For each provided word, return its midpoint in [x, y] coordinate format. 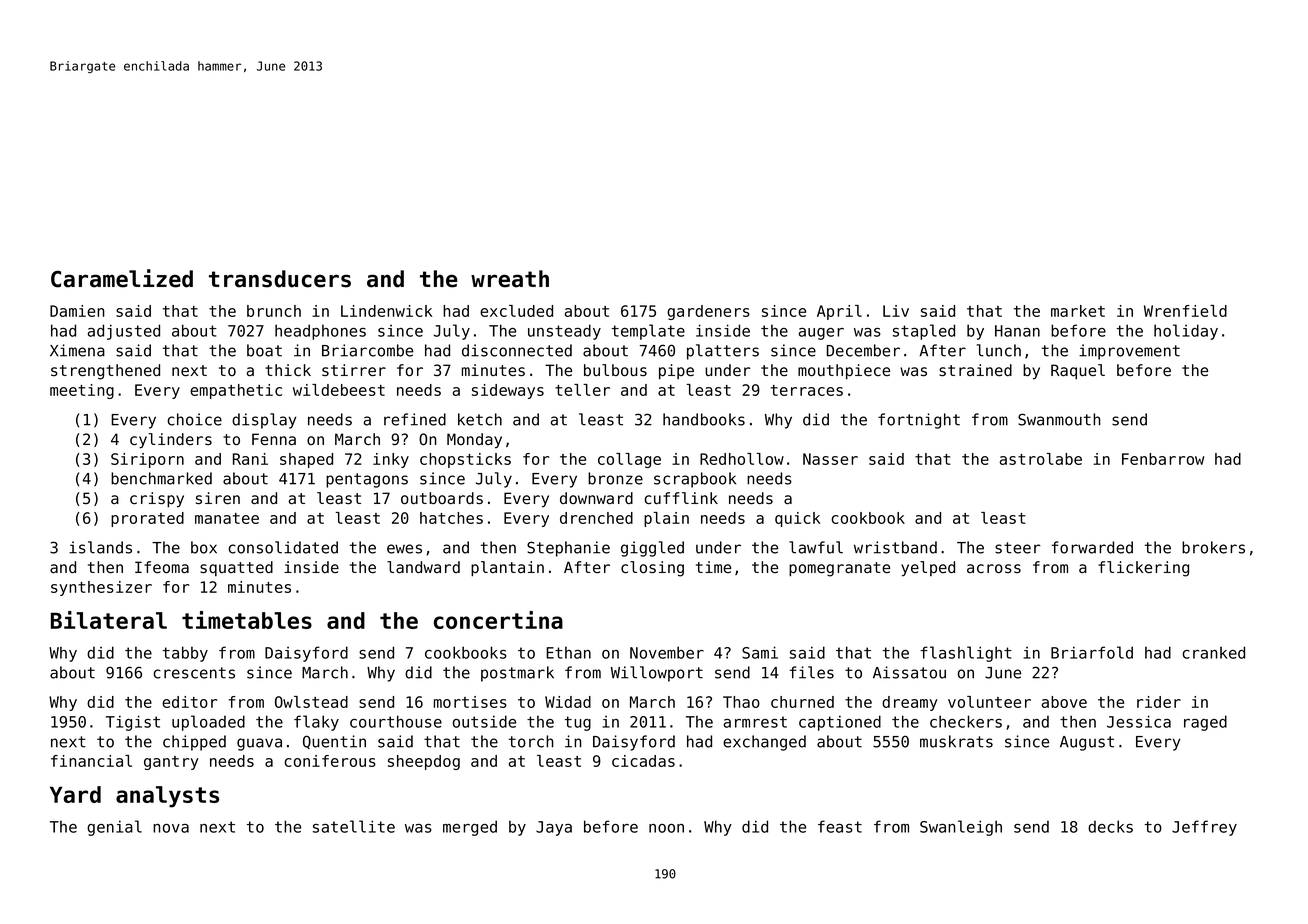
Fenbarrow [1163, 459]
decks [1110, 826]
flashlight [966, 654]
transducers [280, 279]
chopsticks [465, 460]
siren [218, 498]
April [839, 312]
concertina [498, 620]
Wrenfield [1185, 311]
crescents [194, 673]
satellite [354, 826]
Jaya [554, 828]
